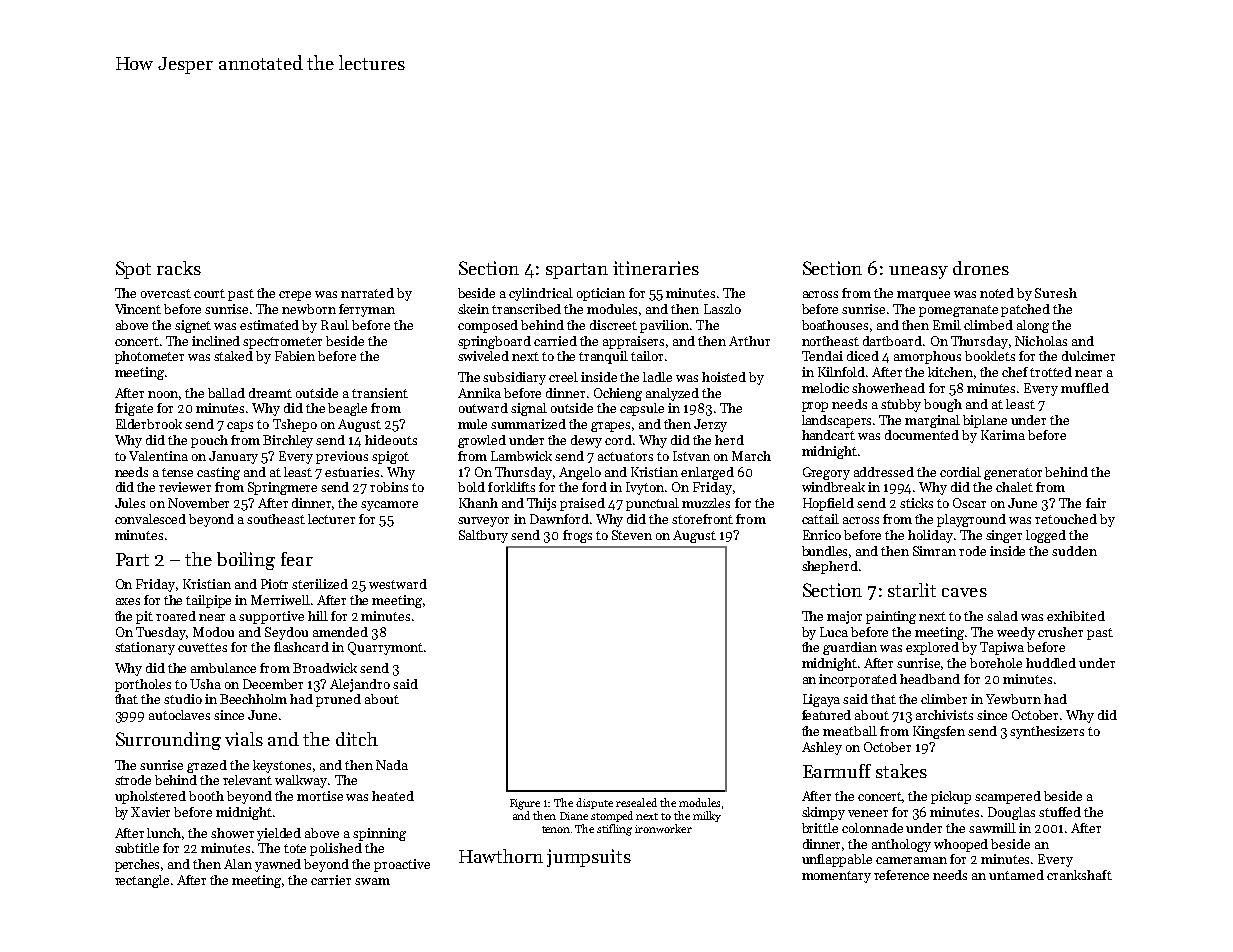 The image size is (1233, 952). I want to click on drones, so click(981, 268).
